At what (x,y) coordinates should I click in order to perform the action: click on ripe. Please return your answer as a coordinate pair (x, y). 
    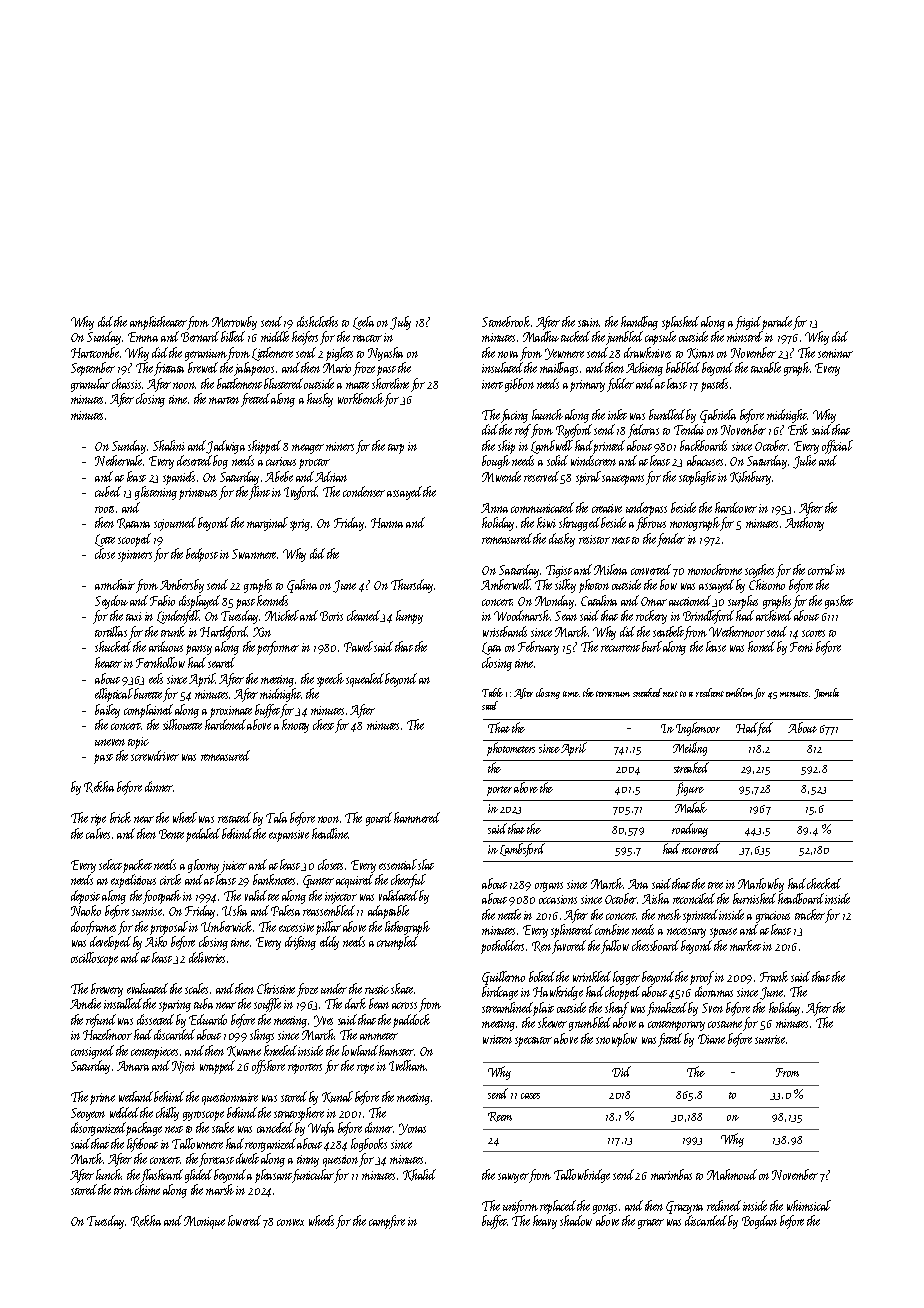
    Looking at the image, I should click on (98, 820).
